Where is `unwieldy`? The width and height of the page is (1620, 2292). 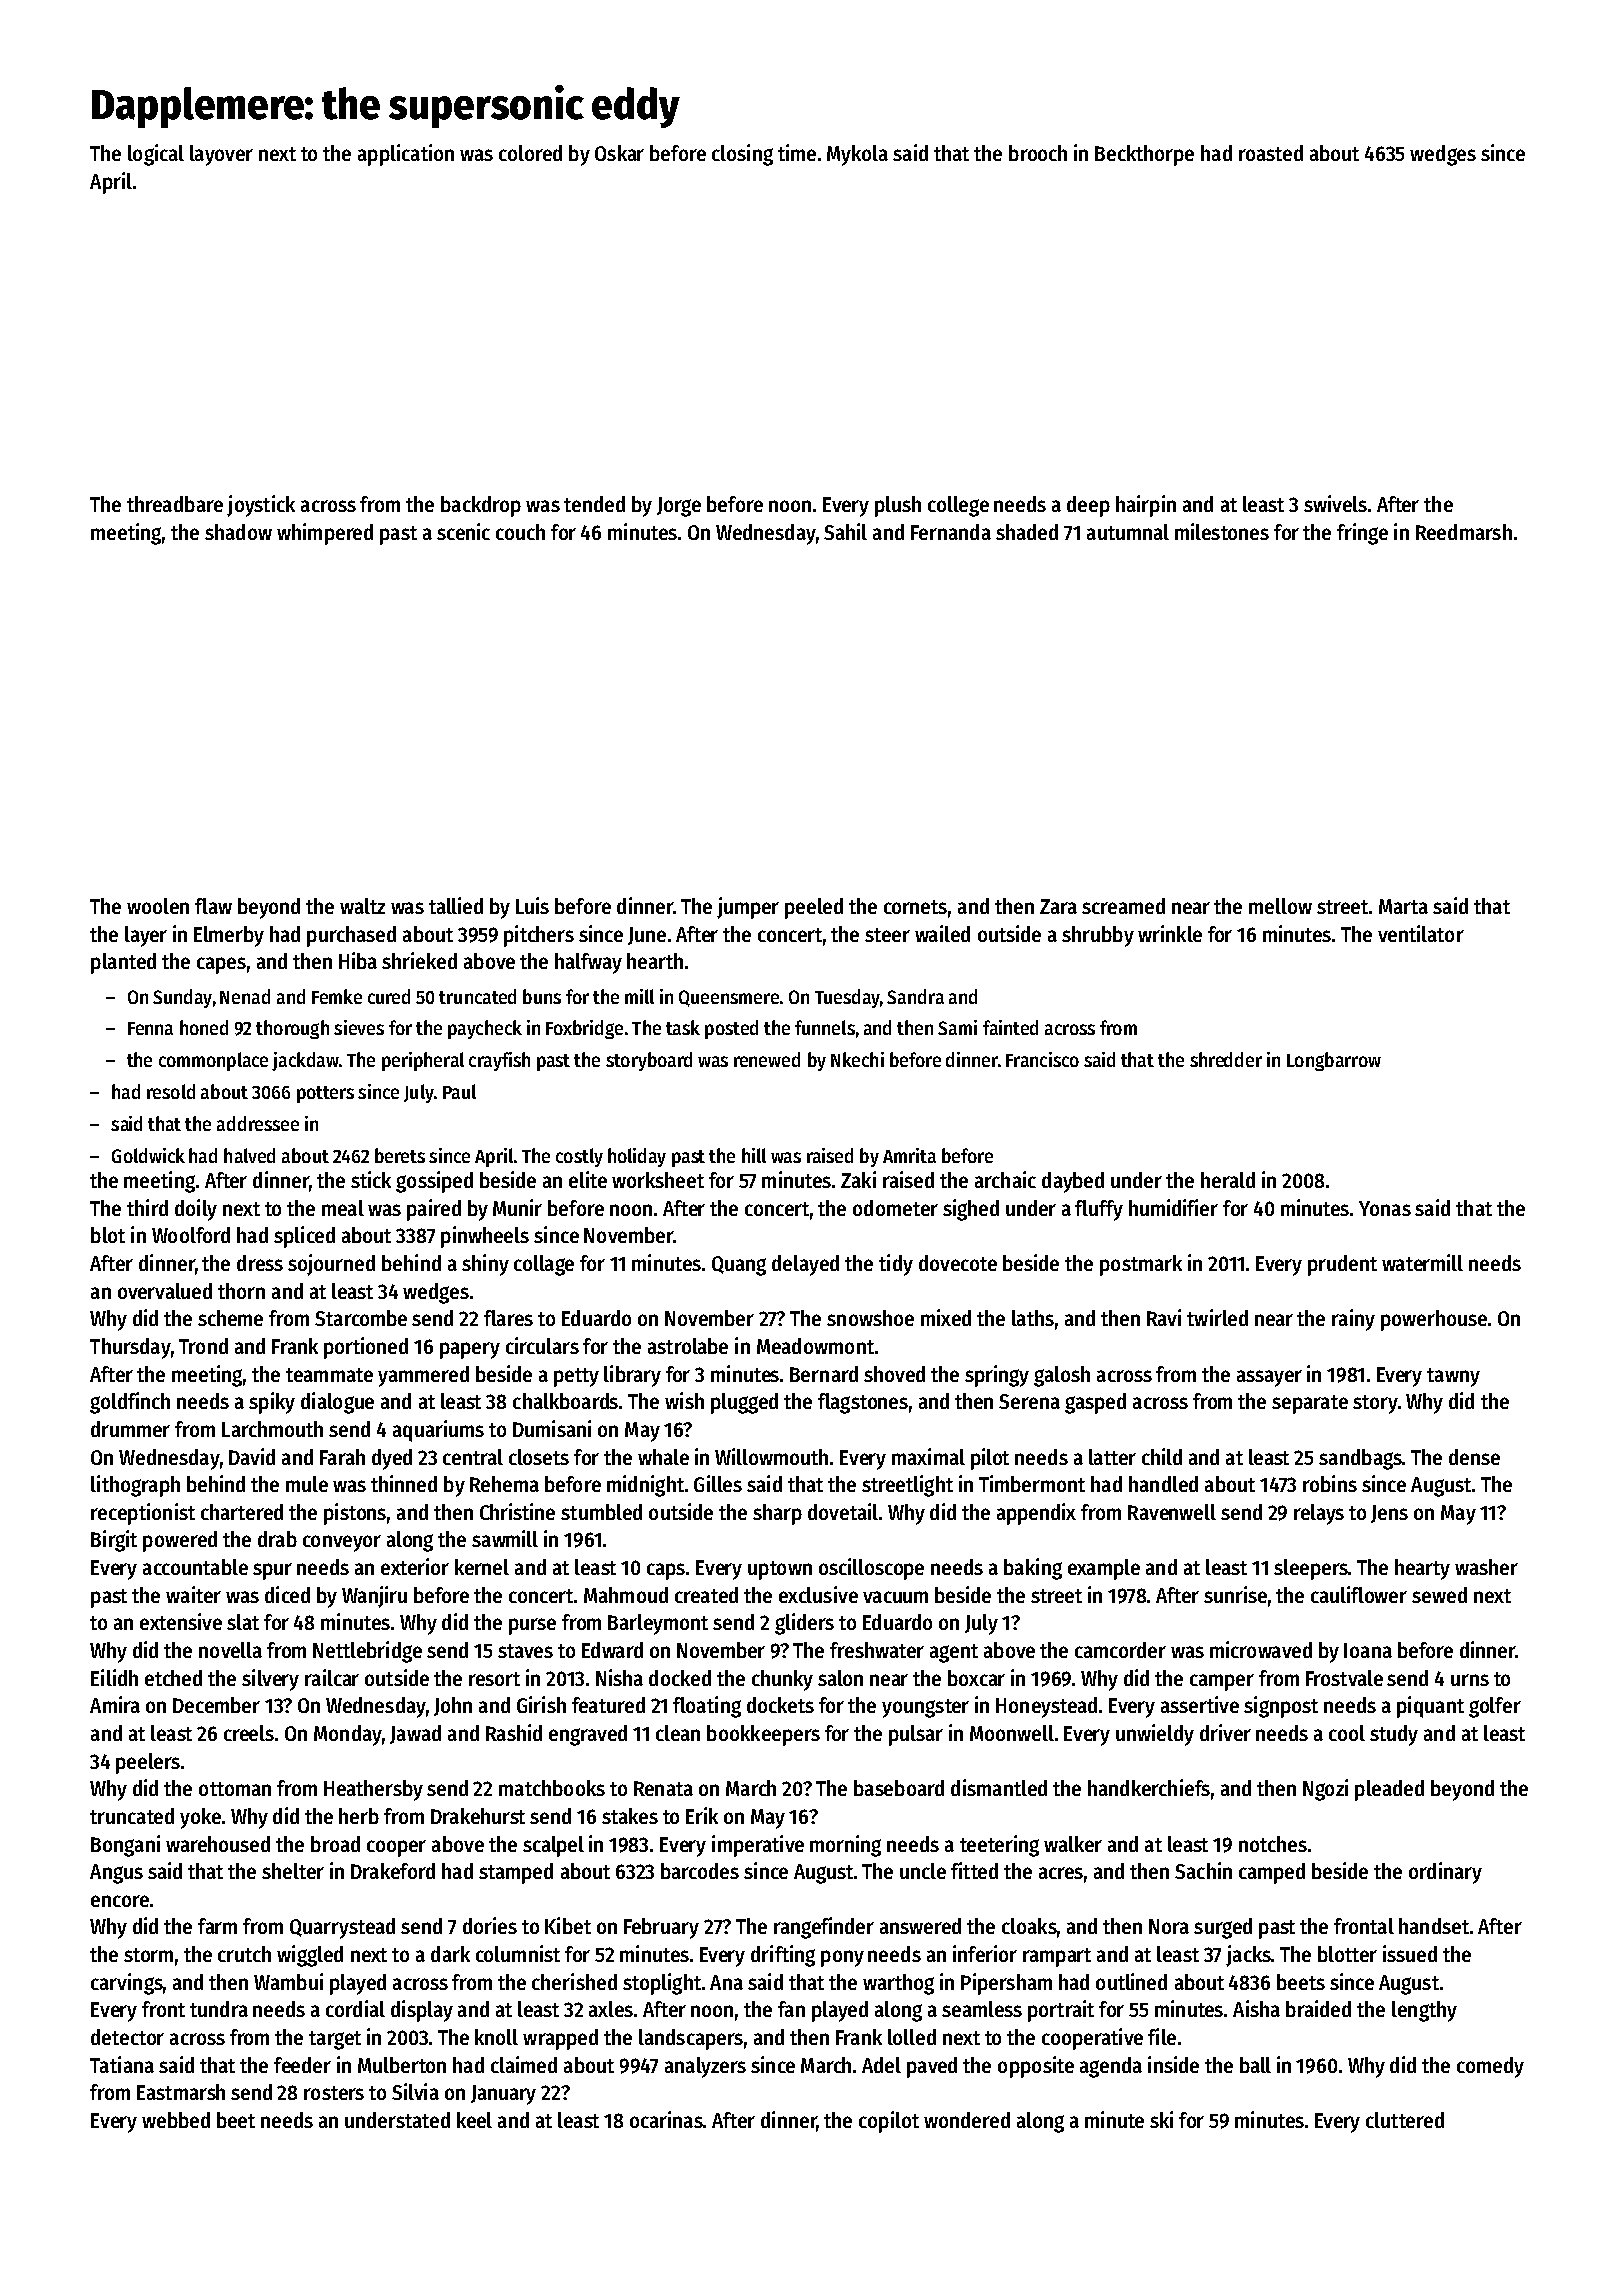 unwieldy is located at coordinates (1155, 1735).
